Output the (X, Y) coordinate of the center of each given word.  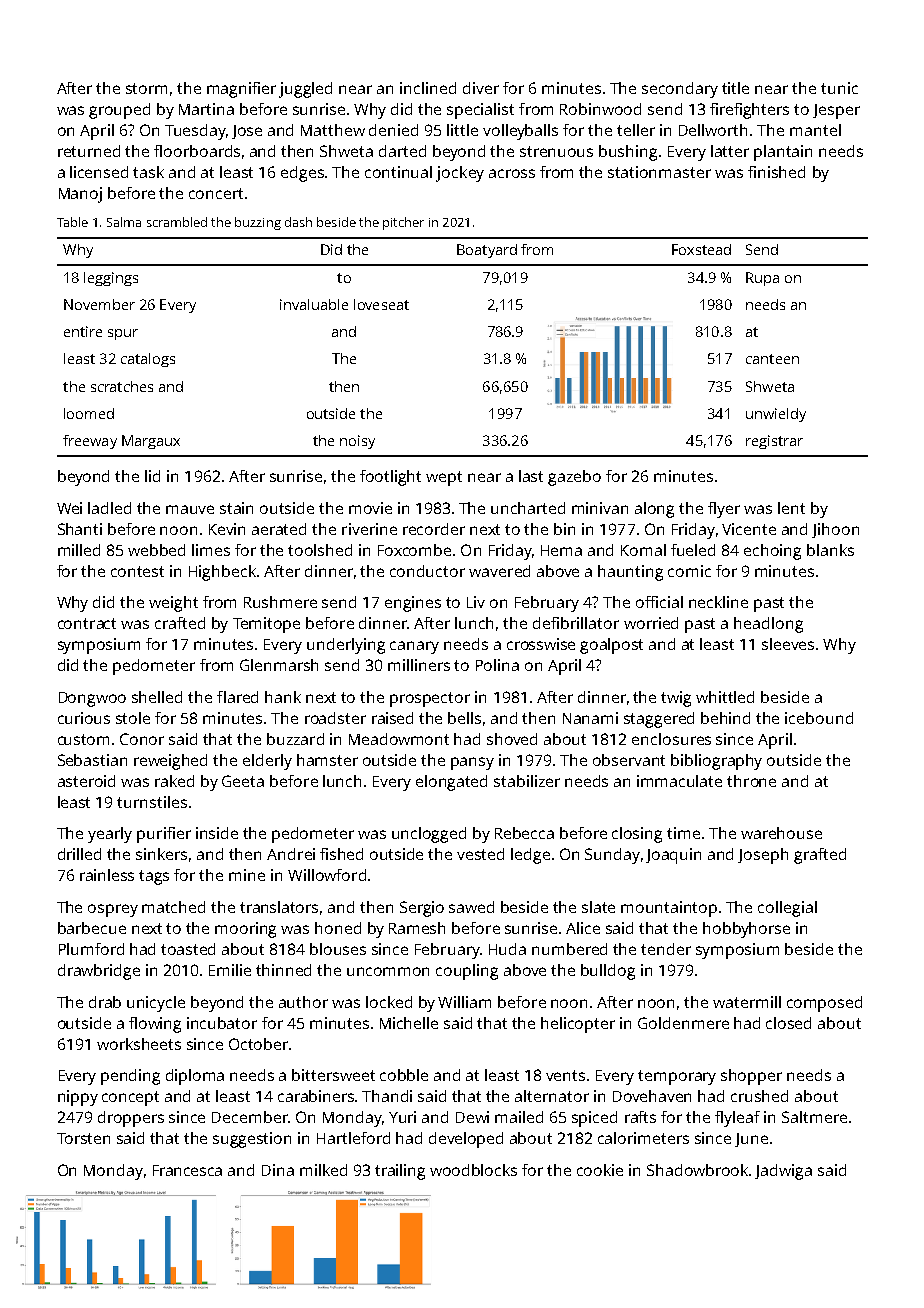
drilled (79, 854)
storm (146, 88)
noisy (357, 442)
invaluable (314, 304)
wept (444, 478)
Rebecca (524, 833)
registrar (774, 442)
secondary (680, 90)
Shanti (80, 529)
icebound (819, 718)
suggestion (252, 1140)
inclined (428, 88)
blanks (830, 550)
